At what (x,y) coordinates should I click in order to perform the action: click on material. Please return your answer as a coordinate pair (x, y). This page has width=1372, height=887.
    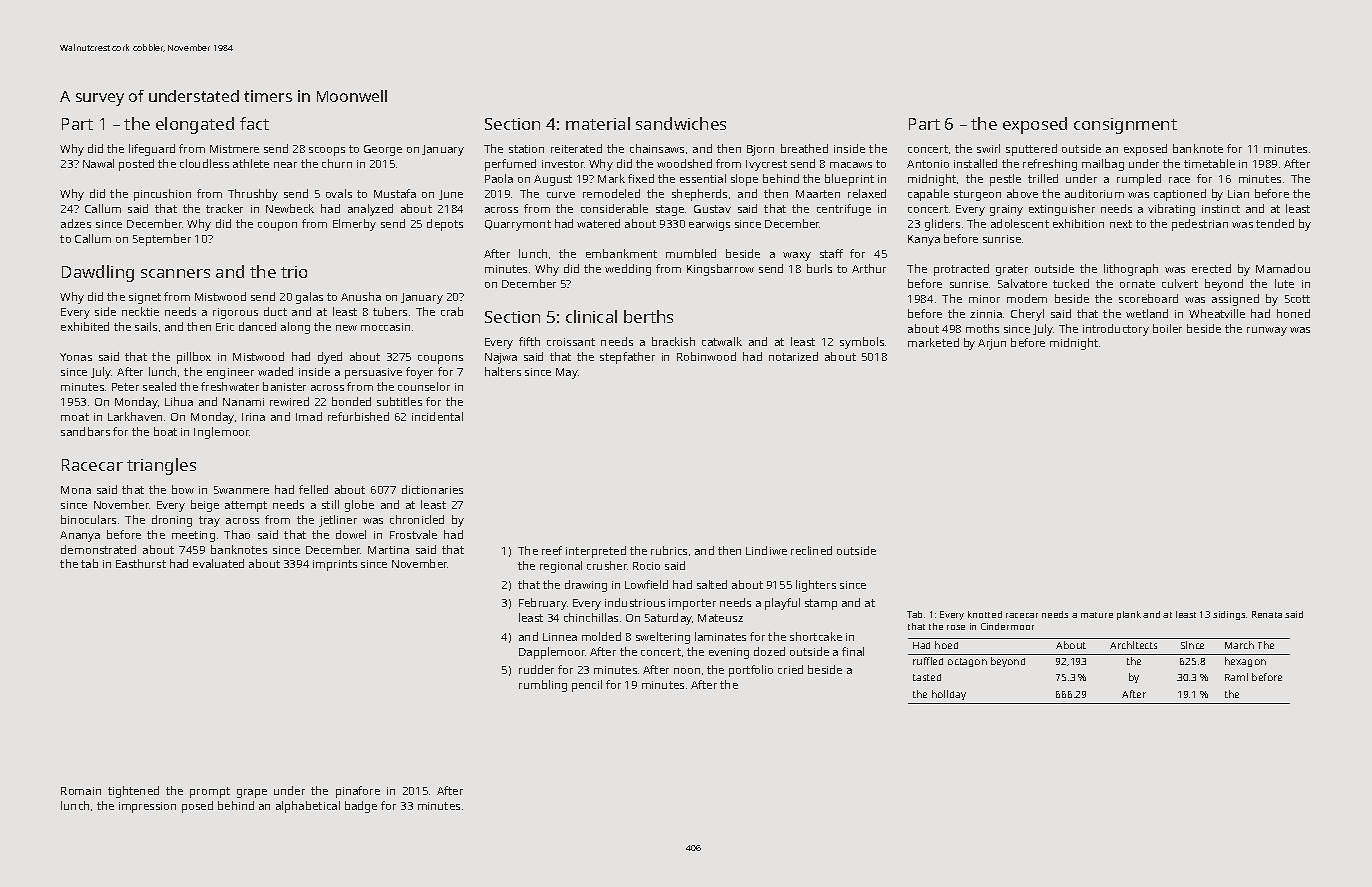
    Looking at the image, I should click on (598, 123).
